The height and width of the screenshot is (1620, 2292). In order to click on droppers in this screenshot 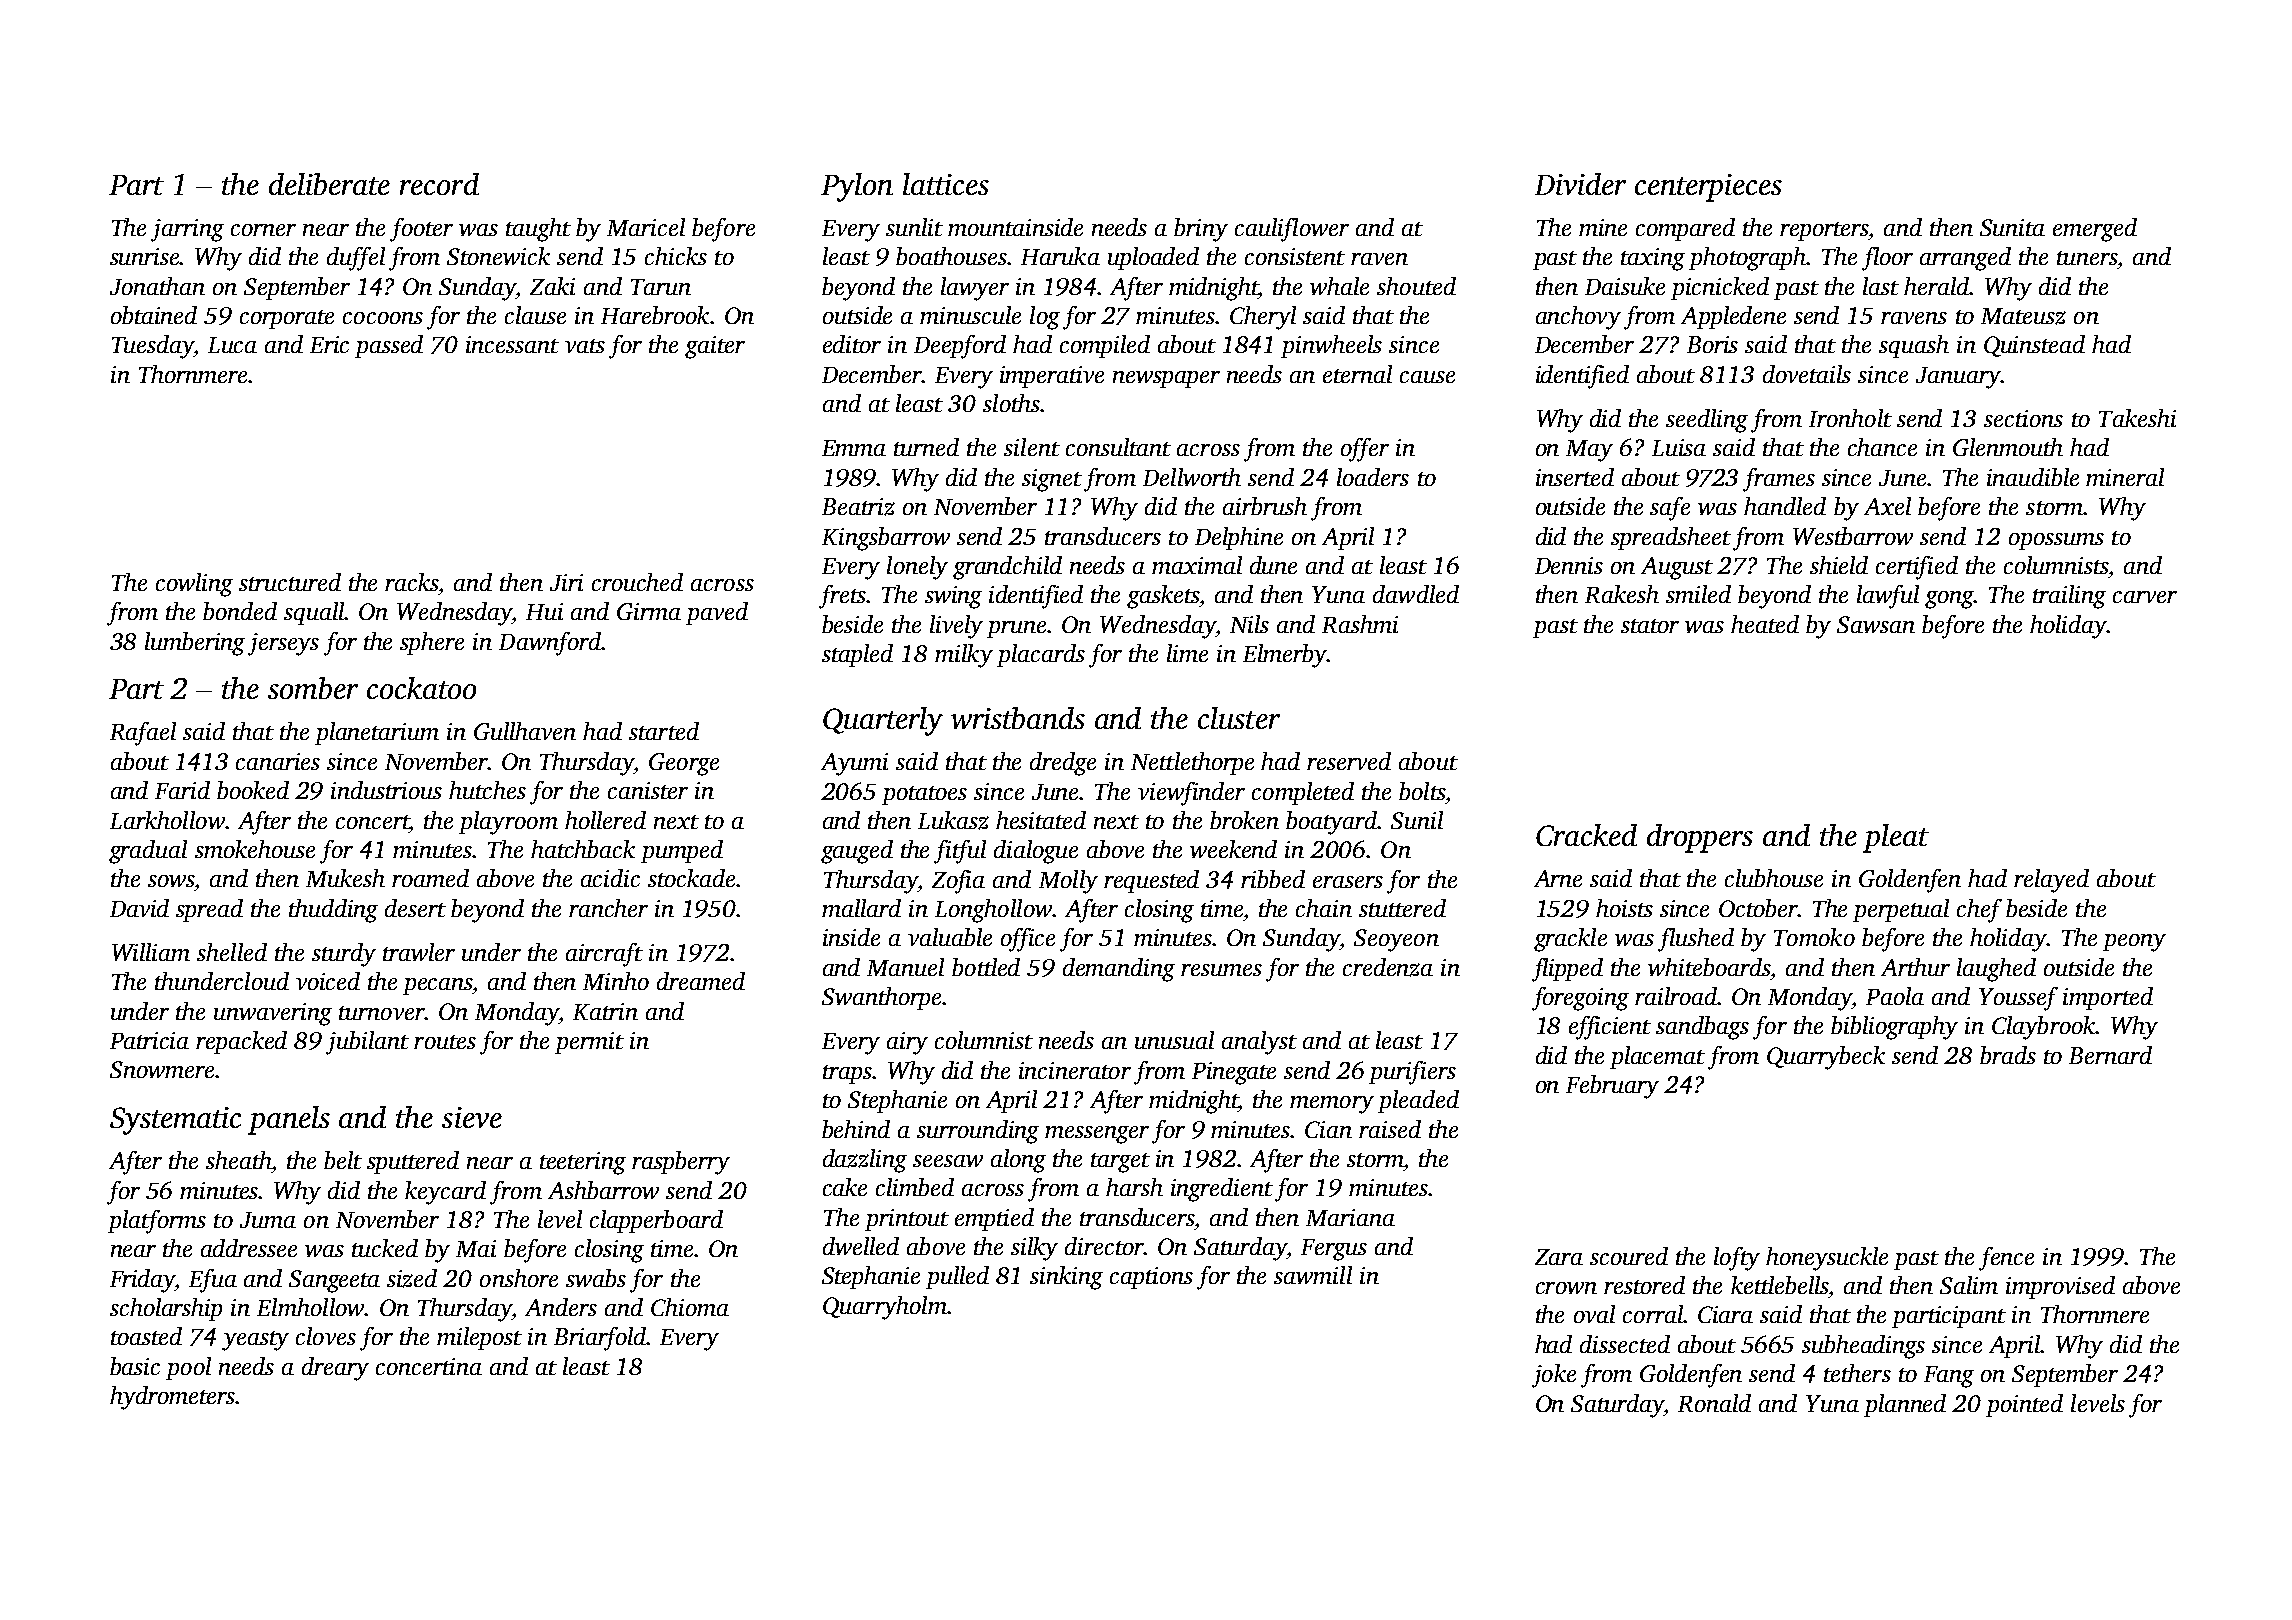, I will do `click(1700, 838)`.
